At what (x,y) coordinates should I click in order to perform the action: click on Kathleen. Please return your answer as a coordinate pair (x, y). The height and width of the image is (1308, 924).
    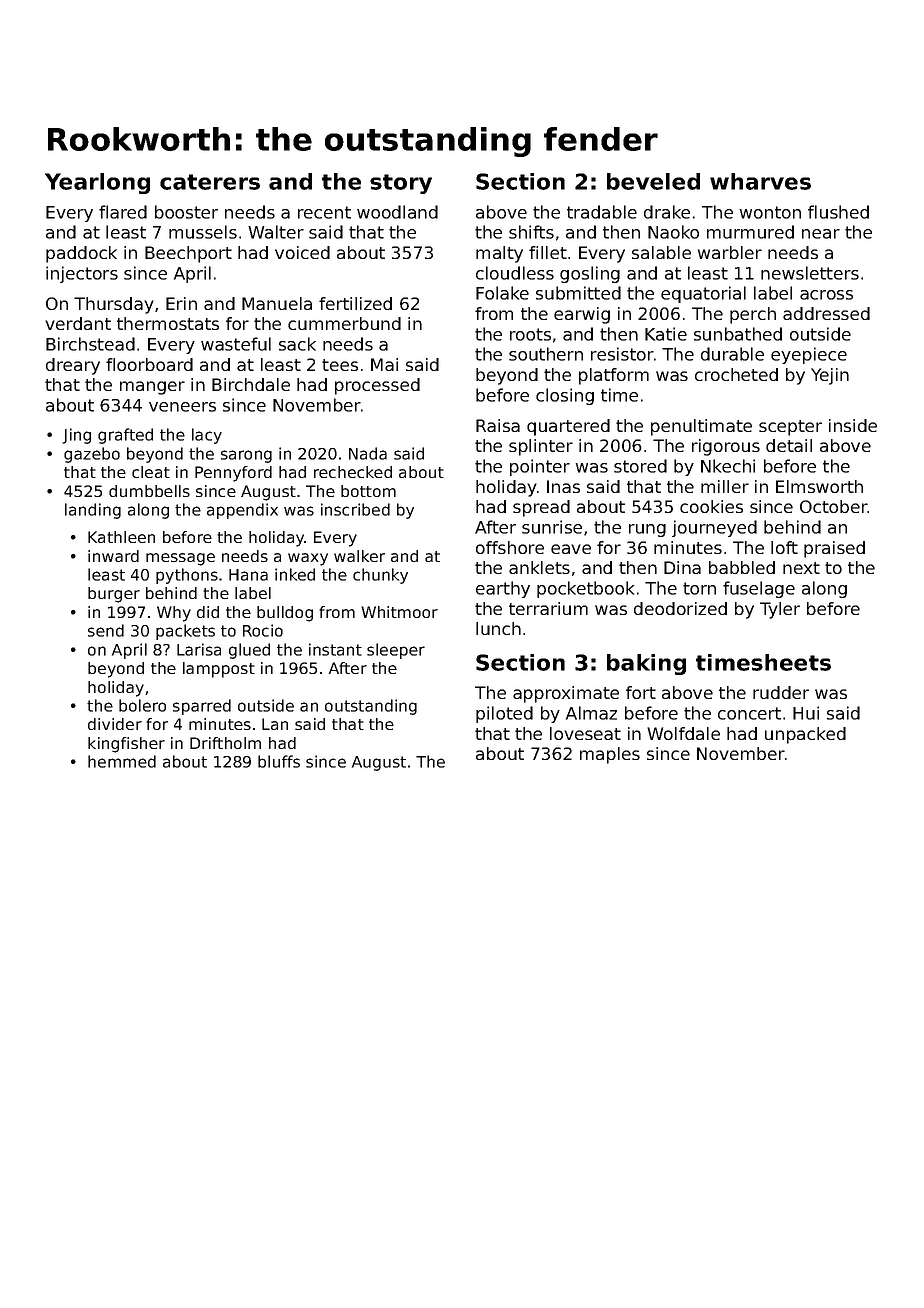
    Looking at the image, I should click on (121, 537).
